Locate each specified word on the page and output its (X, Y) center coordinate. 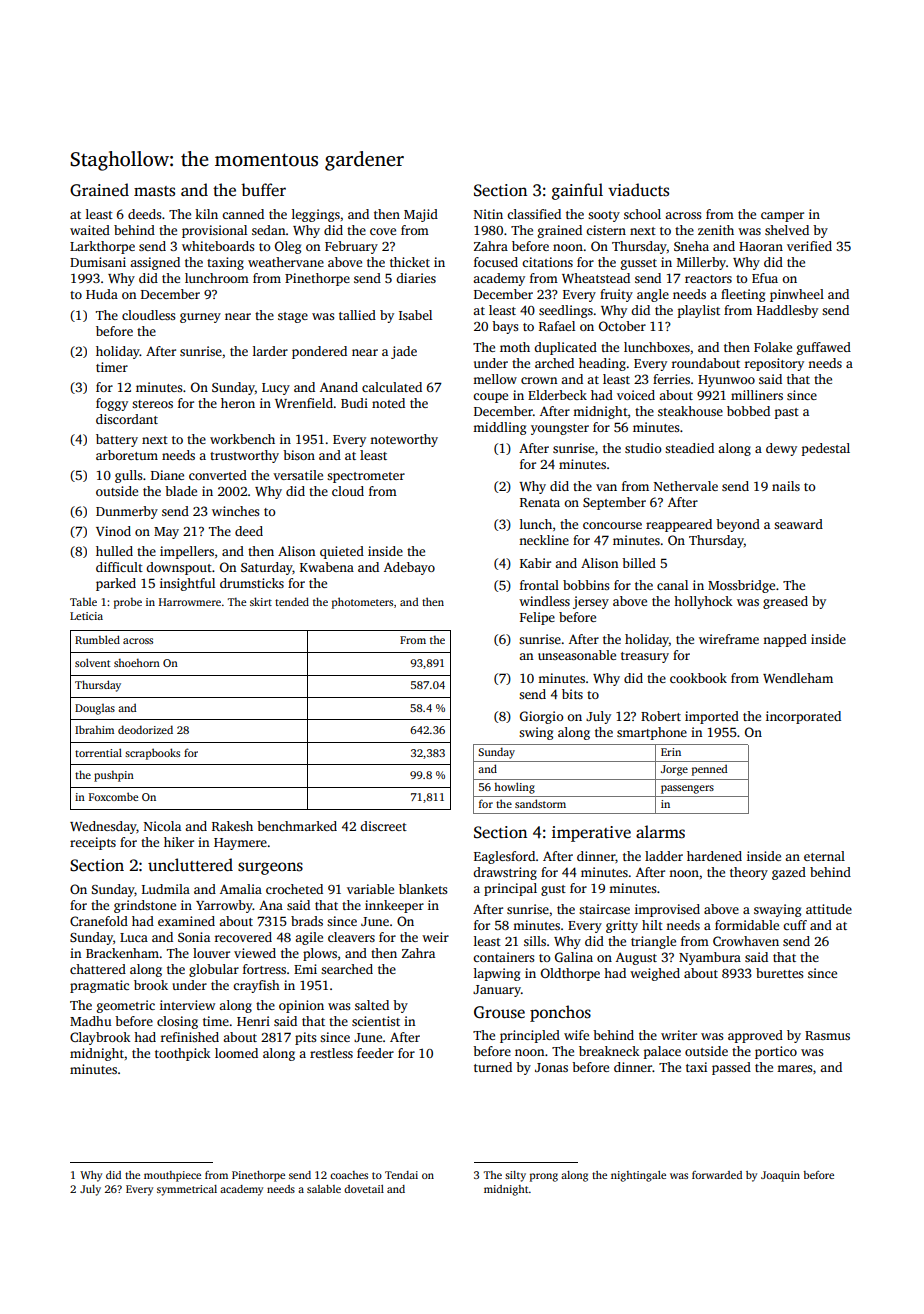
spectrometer (366, 477)
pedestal (826, 449)
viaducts (638, 190)
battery (117, 440)
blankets (423, 889)
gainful (577, 191)
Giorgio (541, 717)
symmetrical (187, 1190)
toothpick (183, 1054)
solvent (92, 662)
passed (731, 1068)
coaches (349, 1175)
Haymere (240, 844)
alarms (660, 832)
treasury (645, 657)
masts (154, 191)
